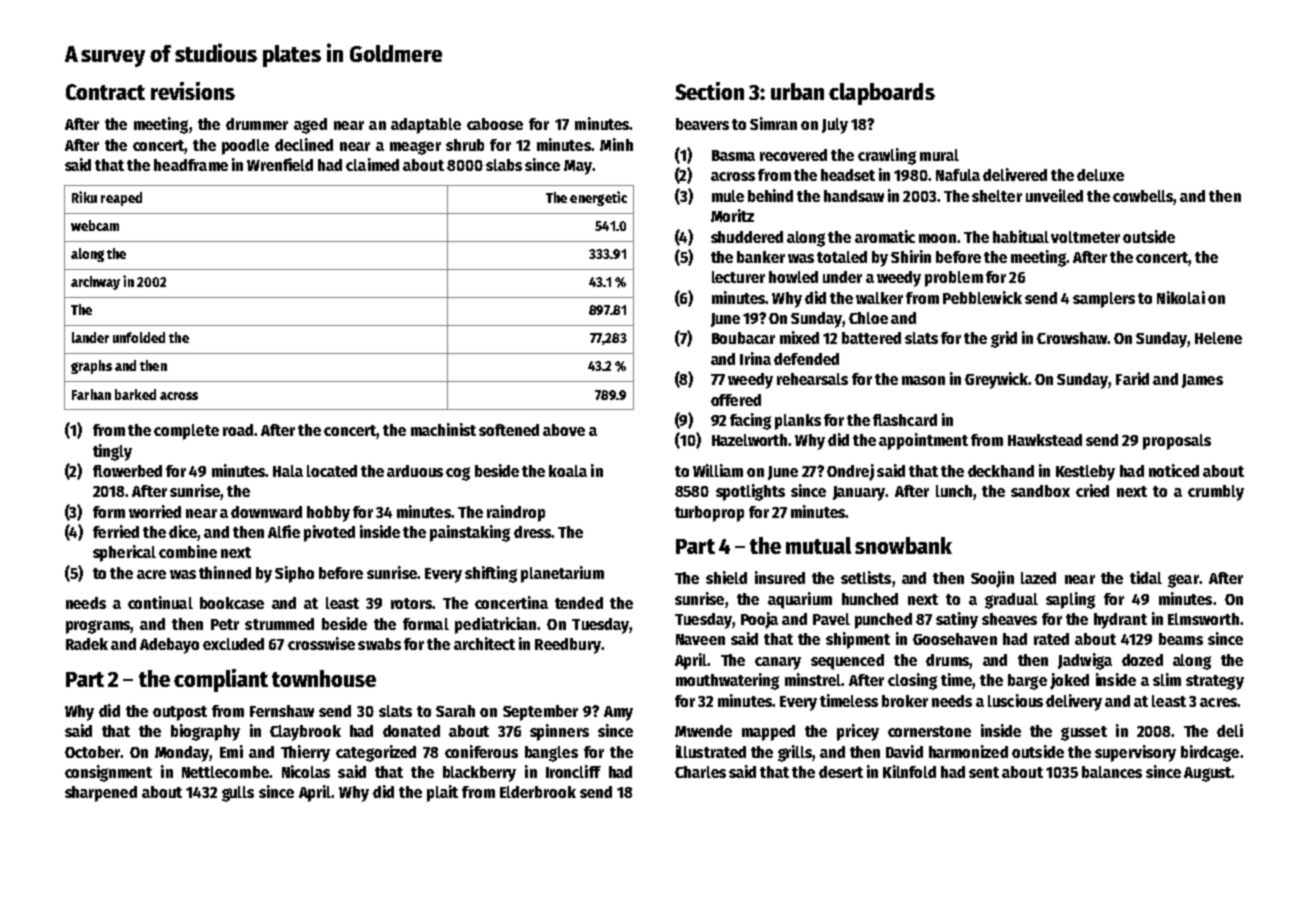 Image resolution: width=1308 pixels, height=924 pixels. Describe the element at coordinates (324, 678) in the page. I see `townhouse` at that location.
